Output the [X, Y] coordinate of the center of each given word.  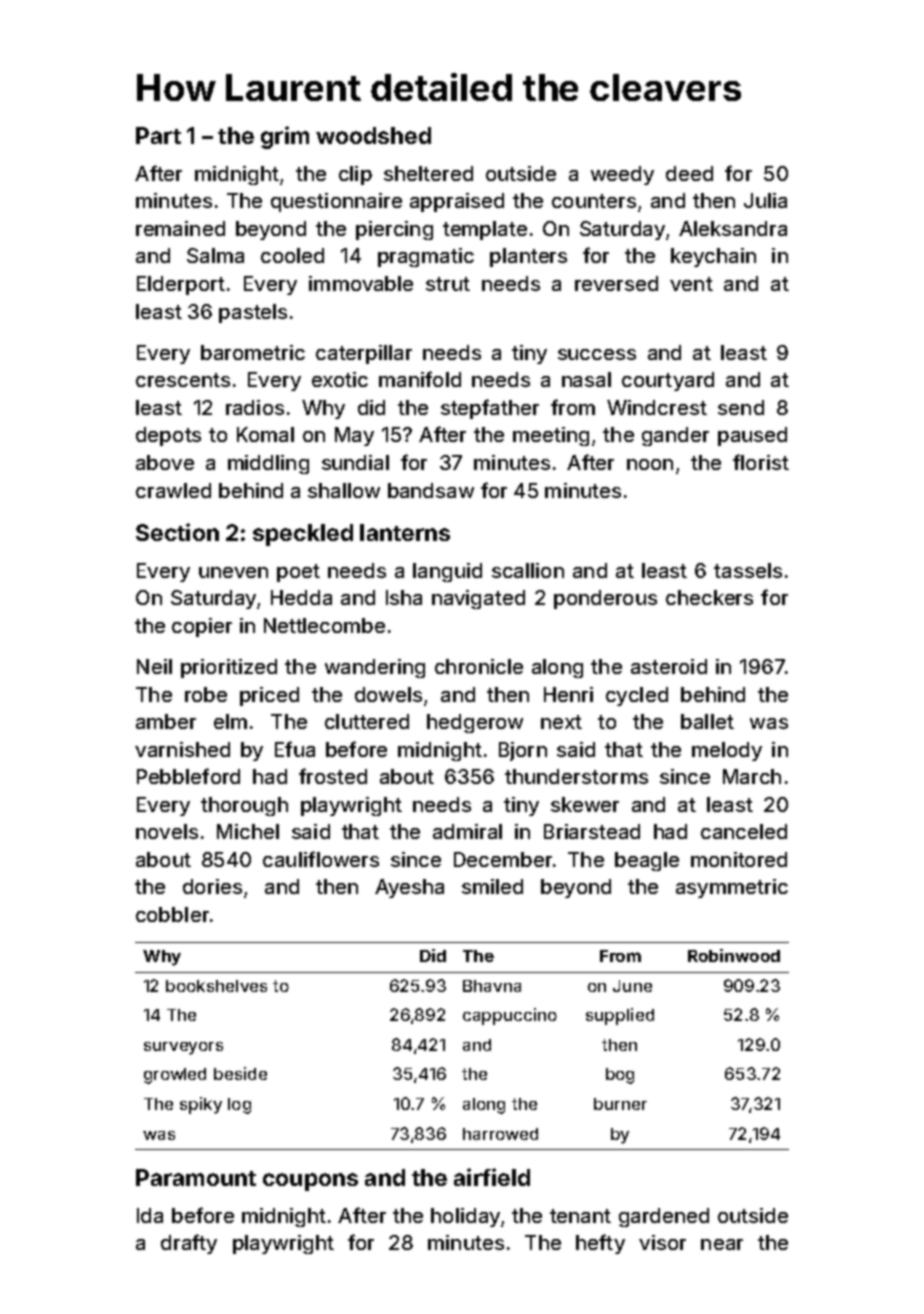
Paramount [196, 1177]
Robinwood [734, 955]
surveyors [183, 1048]
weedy [622, 175]
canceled [744, 831]
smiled [492, 886]
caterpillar [364, 354]
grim [285, 137]
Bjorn [523, 751]
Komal [265, 434]
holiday [465, 1217]
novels [167, 831]
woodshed [373, 135]
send [741, 407]
